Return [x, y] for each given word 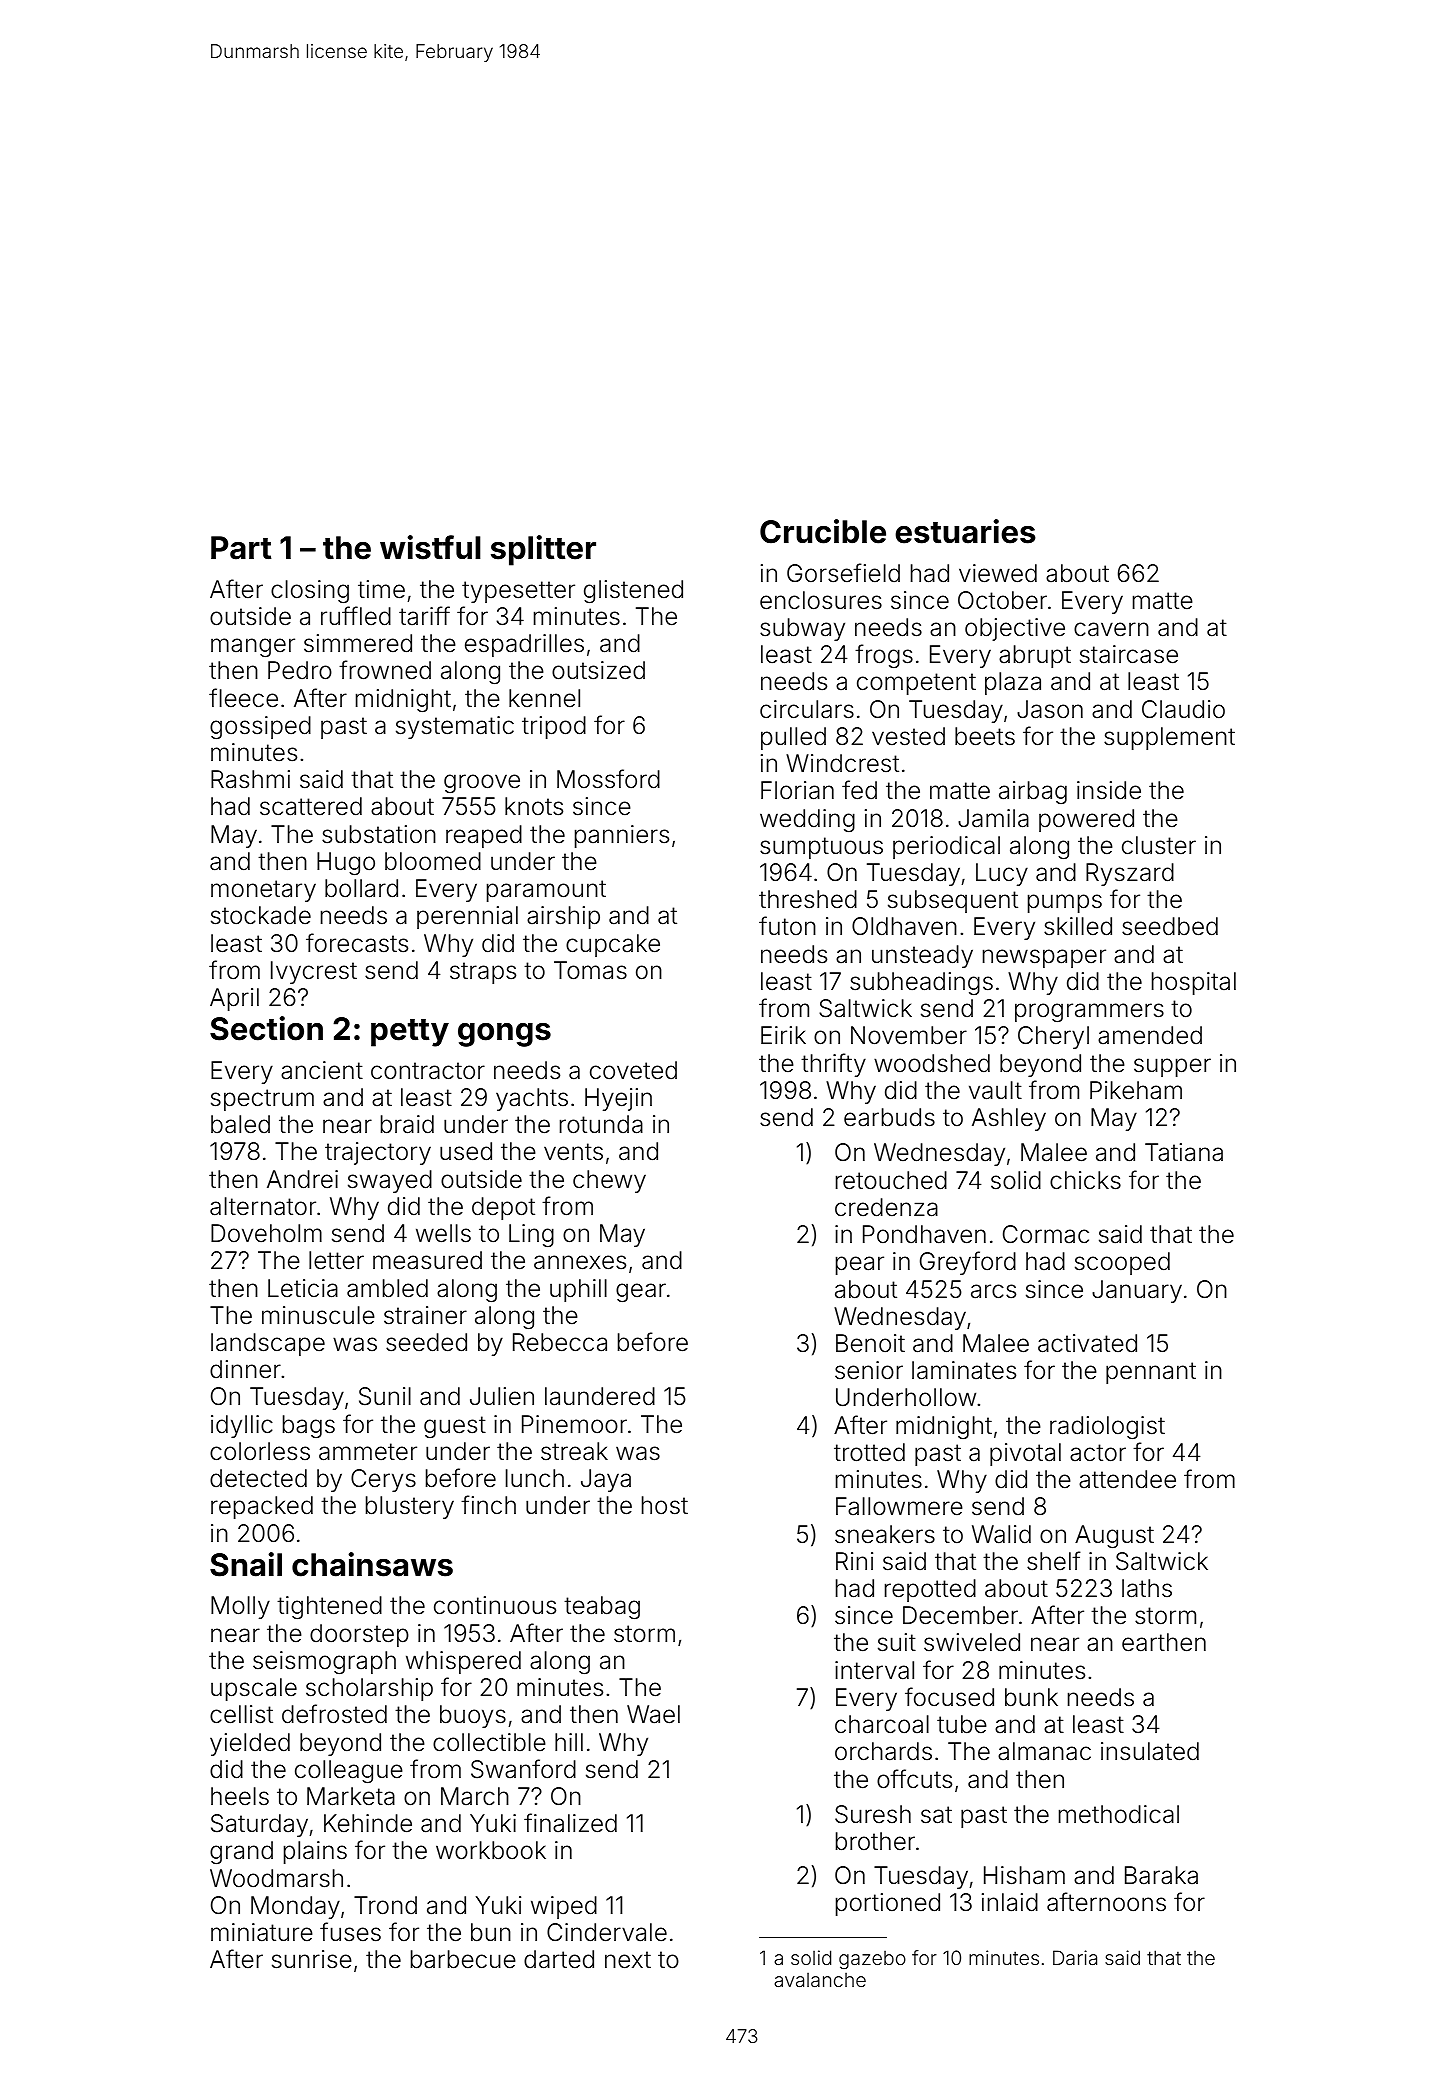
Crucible [823, 531]
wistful [430, 547]
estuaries [965, 531]
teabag [602, 1607]
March [475, 1796]
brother [875, 1841]
